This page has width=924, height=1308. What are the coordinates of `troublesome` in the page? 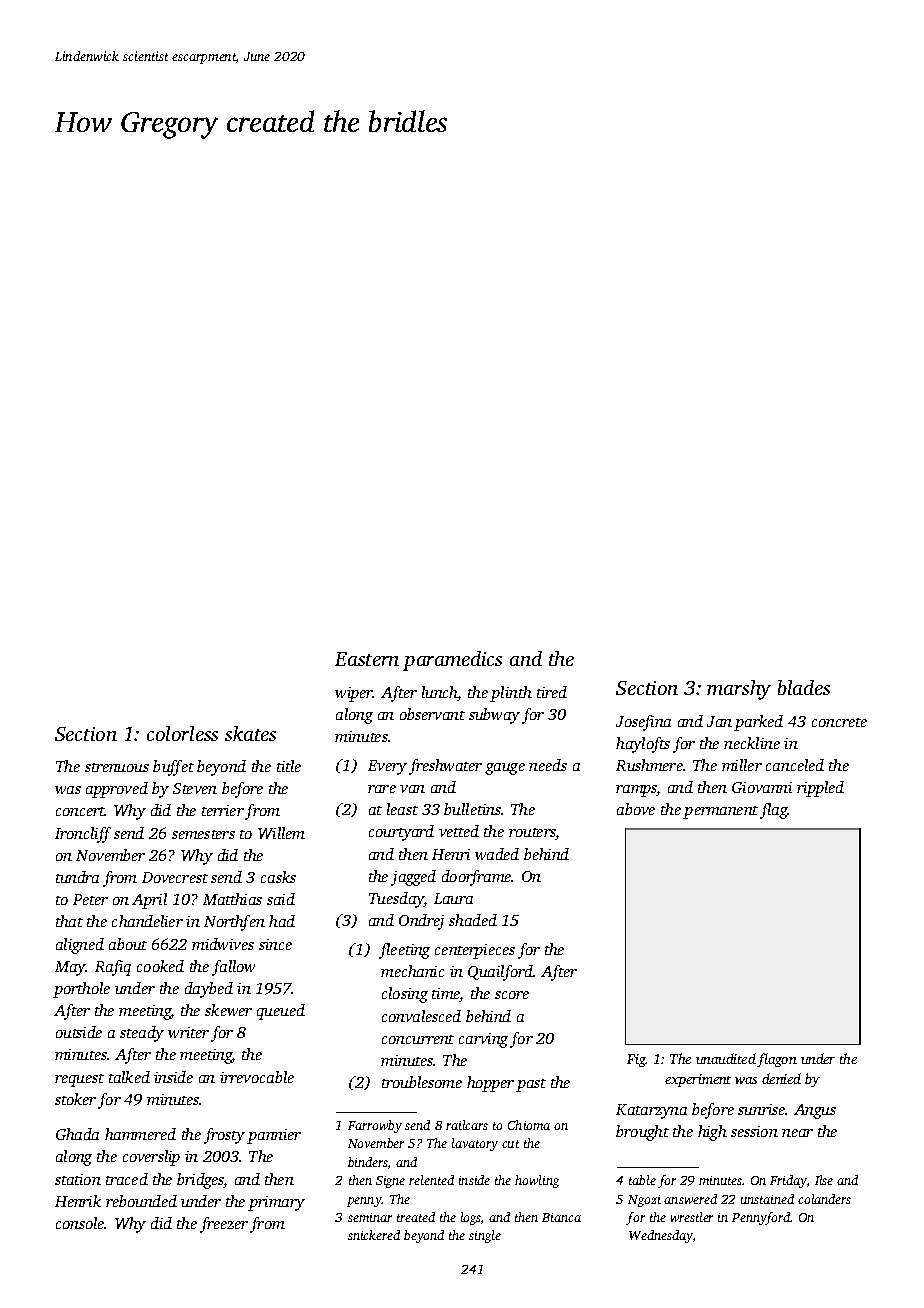 It's located at (422, 1082).
